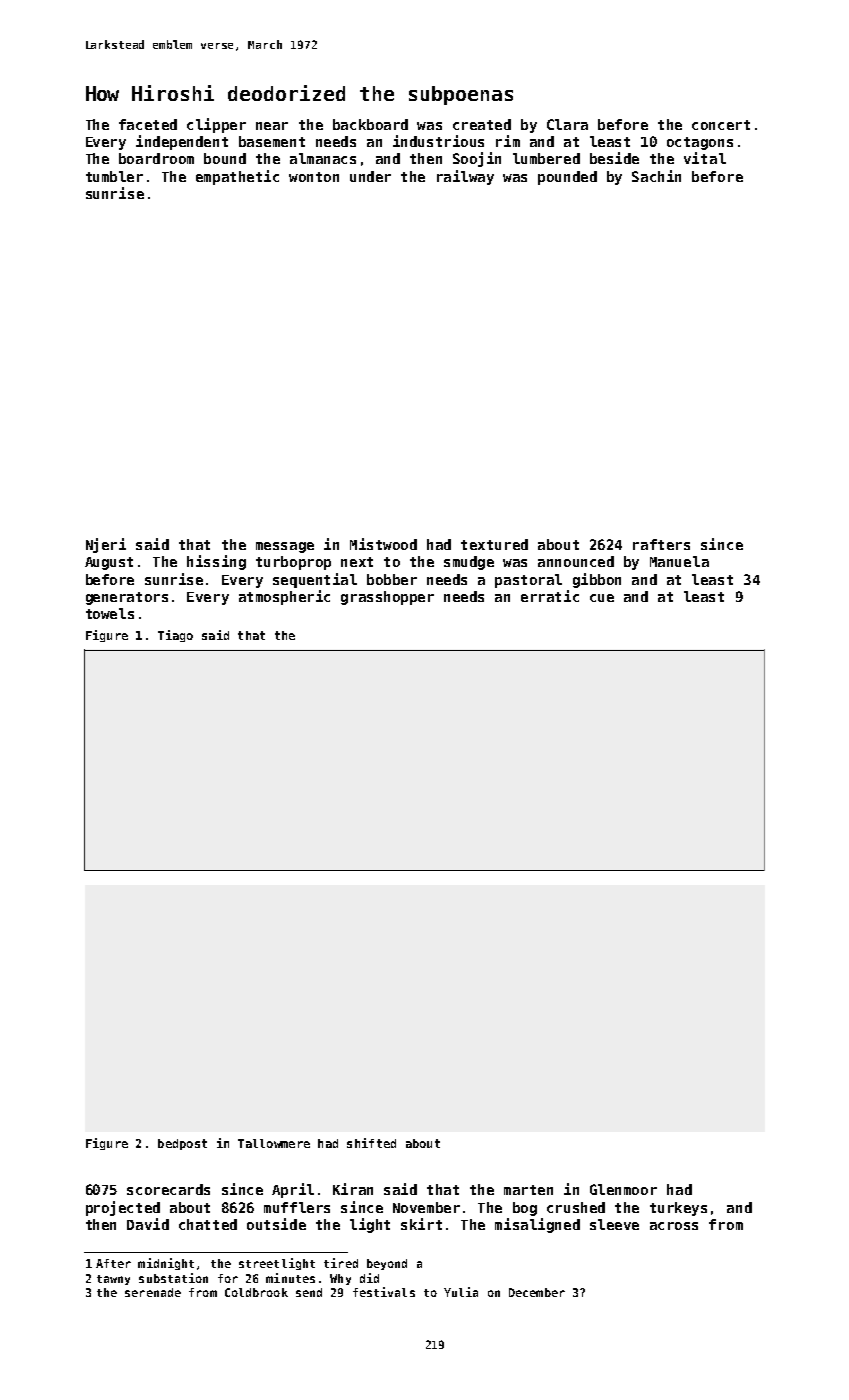  Describe the element at coordinates (469, 563) in the image. I see `smudge` at that location.
